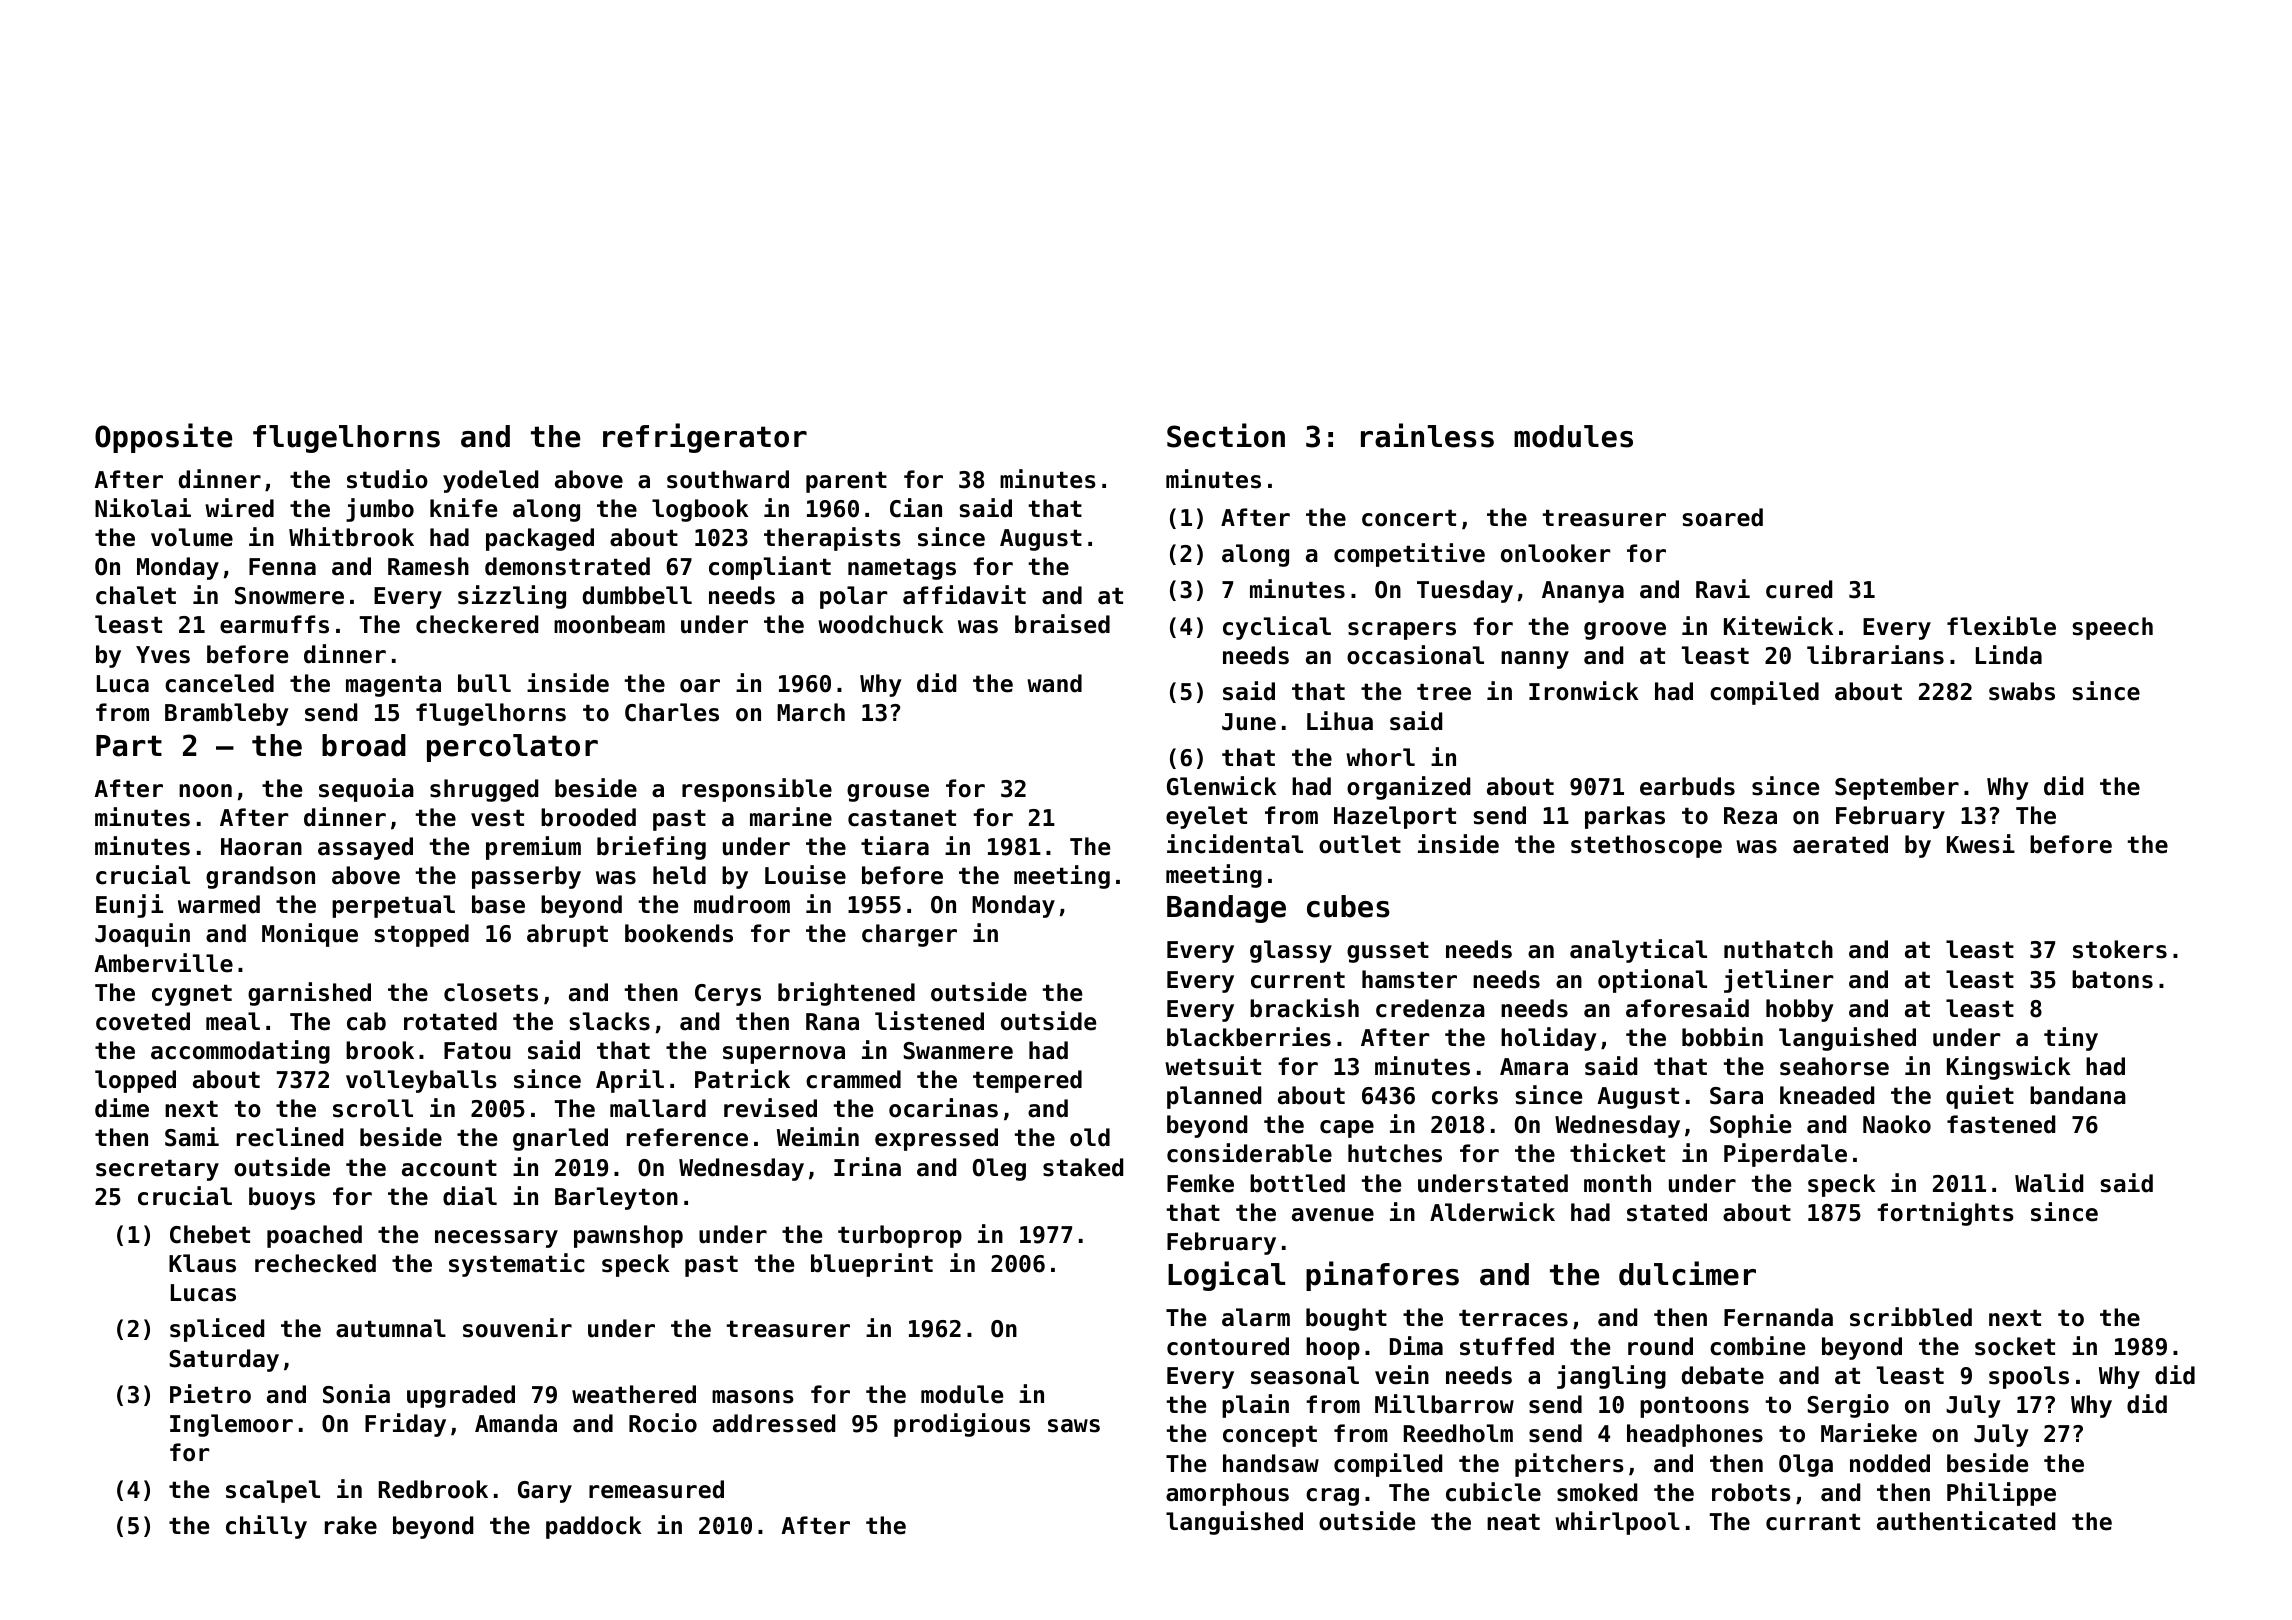 Image resolution: width=2292 pixels, height=1620 pixels. Describe the element at coordinates (1722, 517) in the screenshot. I see `soared` at that location.
